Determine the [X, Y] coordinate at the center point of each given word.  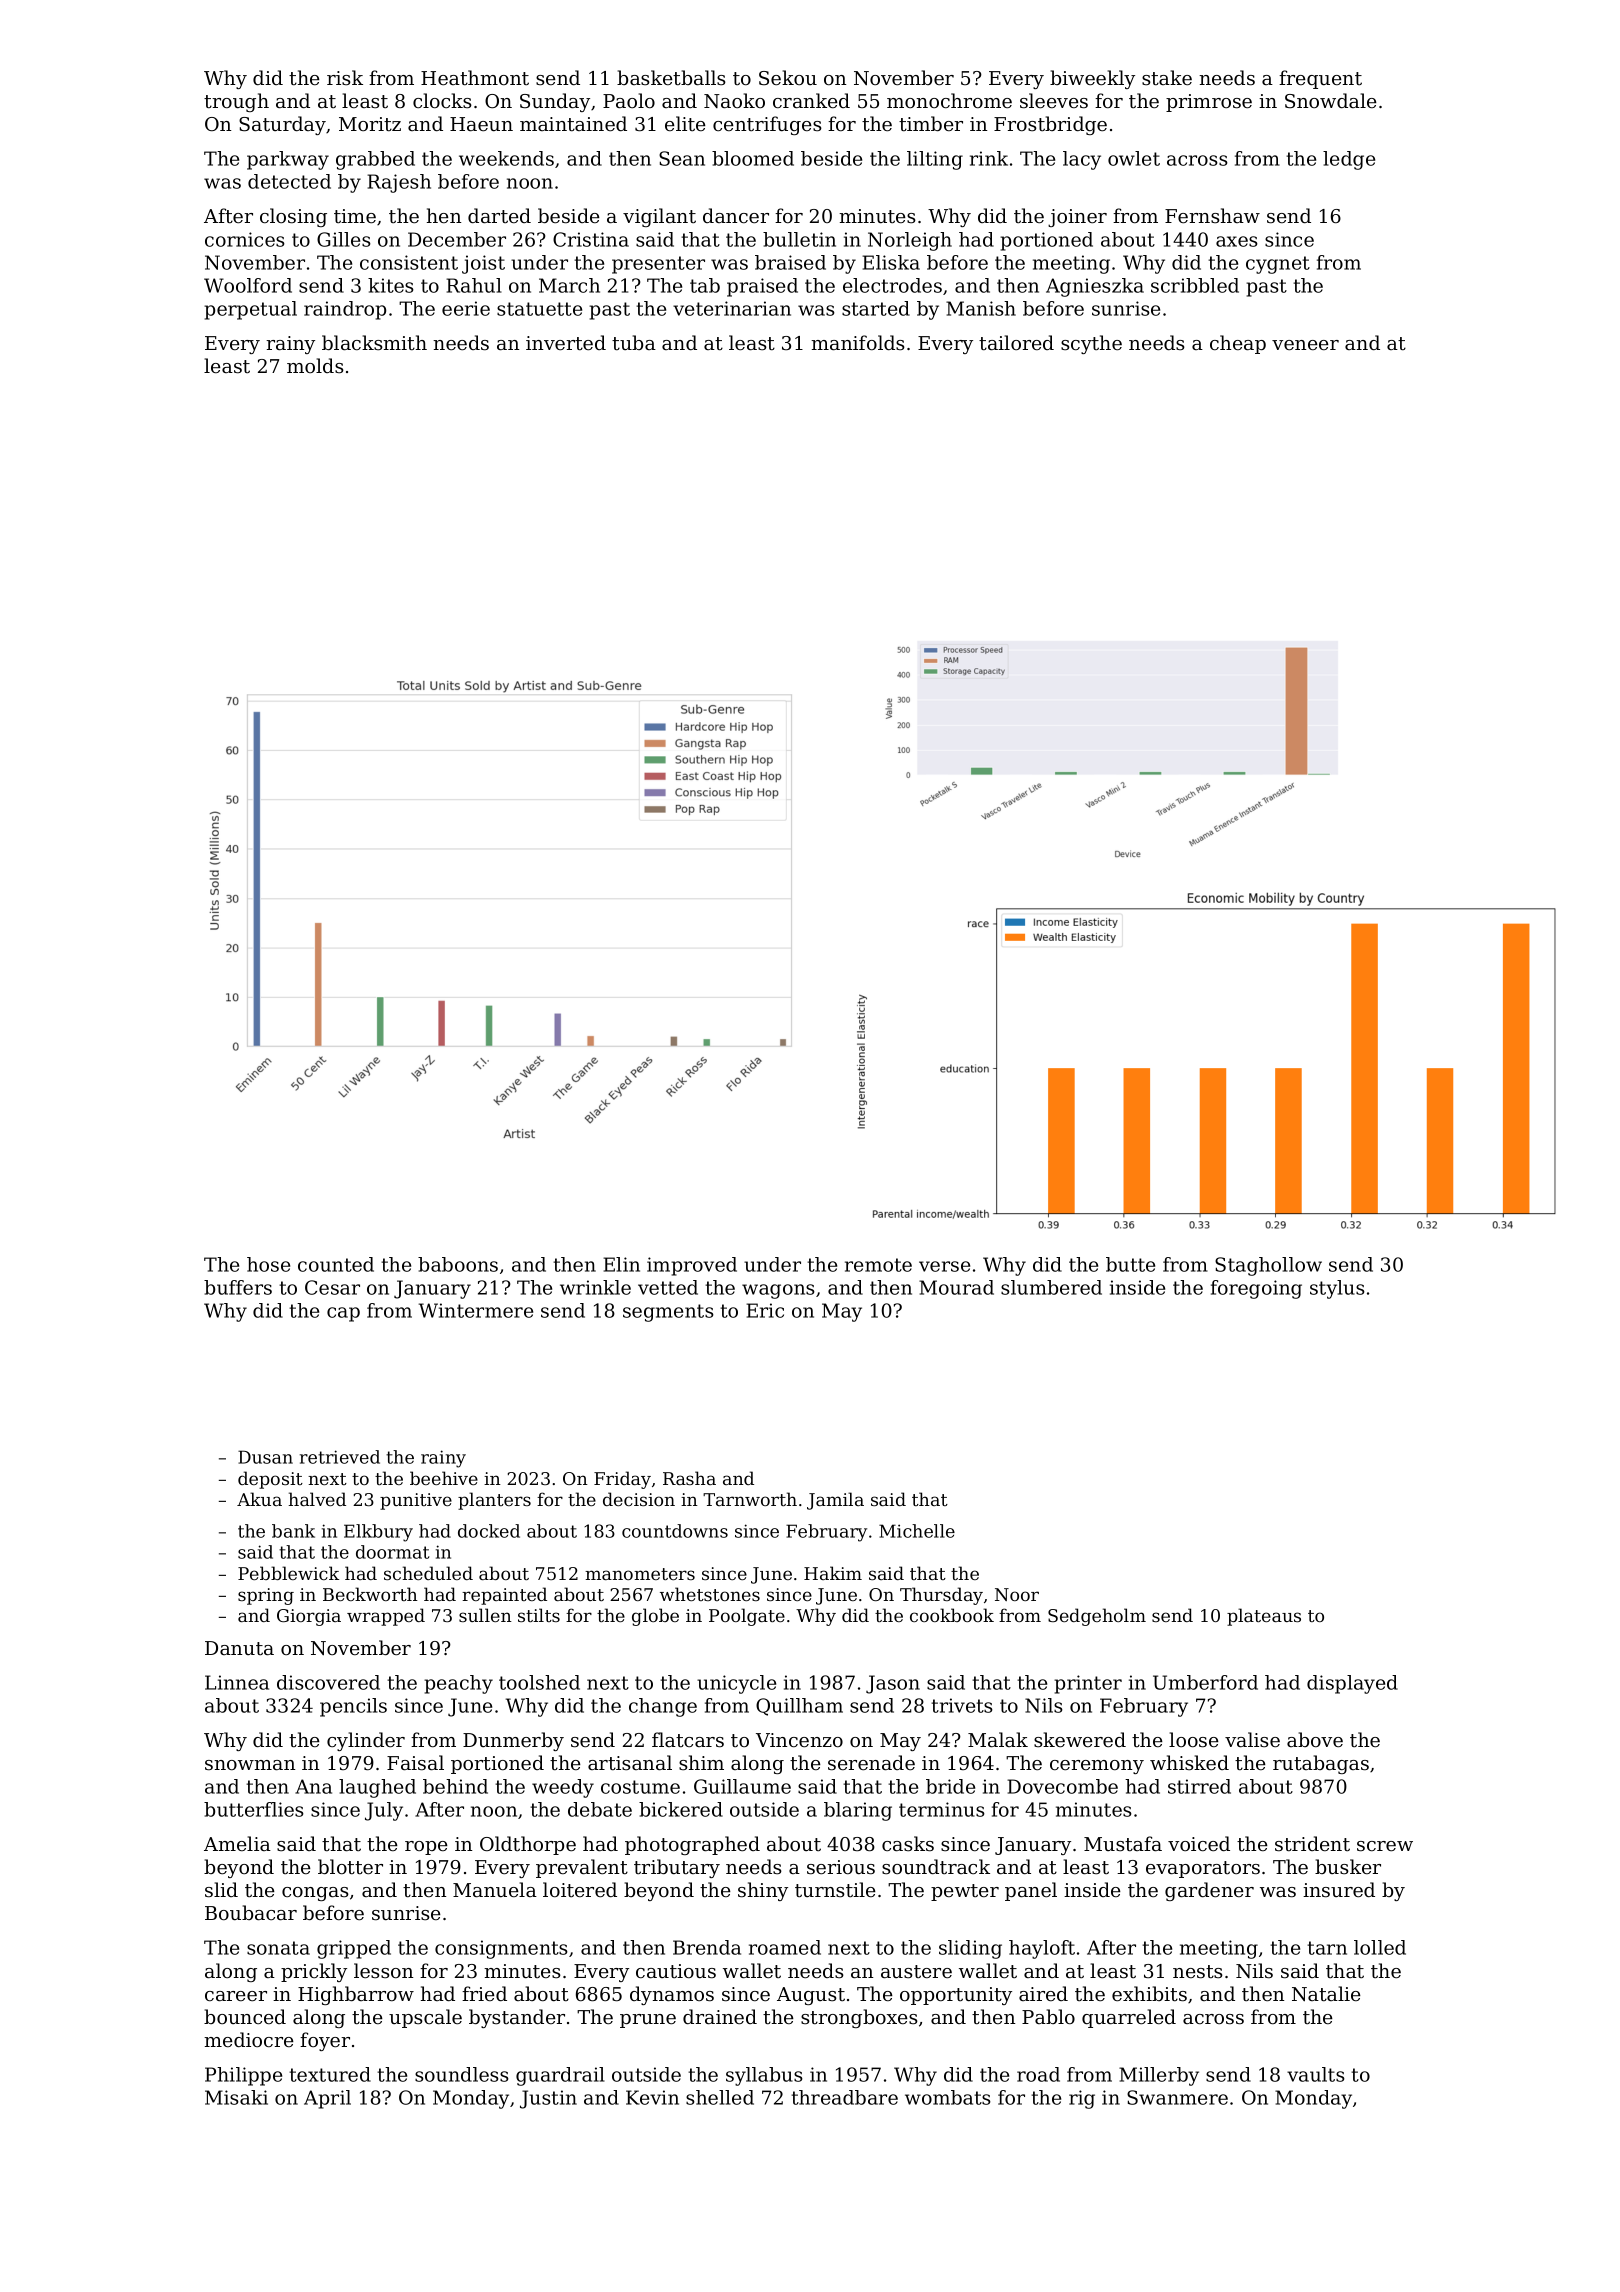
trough [236, 102]
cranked [811, 100]
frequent [1320, 79]
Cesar [332, 1287]
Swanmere [1177, 2097]
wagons [778, 1291]
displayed [1352, 1684]
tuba [634, 342]
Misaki [236, 2097]
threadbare [844, 2097]
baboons [458, 1264]
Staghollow [1268, 1266]
